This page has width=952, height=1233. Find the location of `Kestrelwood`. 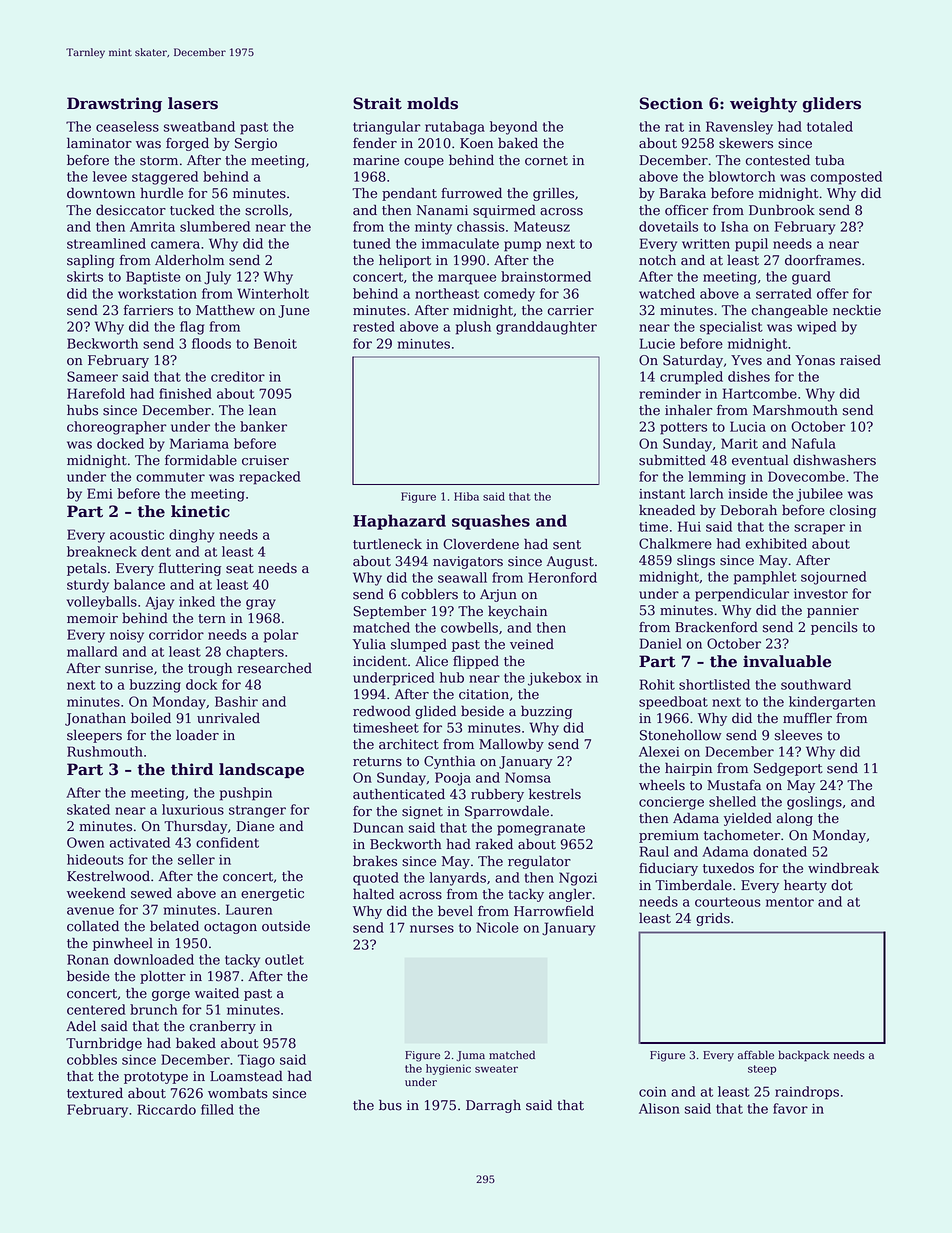

Kestrelwood is located at coordinates (108, 876).
